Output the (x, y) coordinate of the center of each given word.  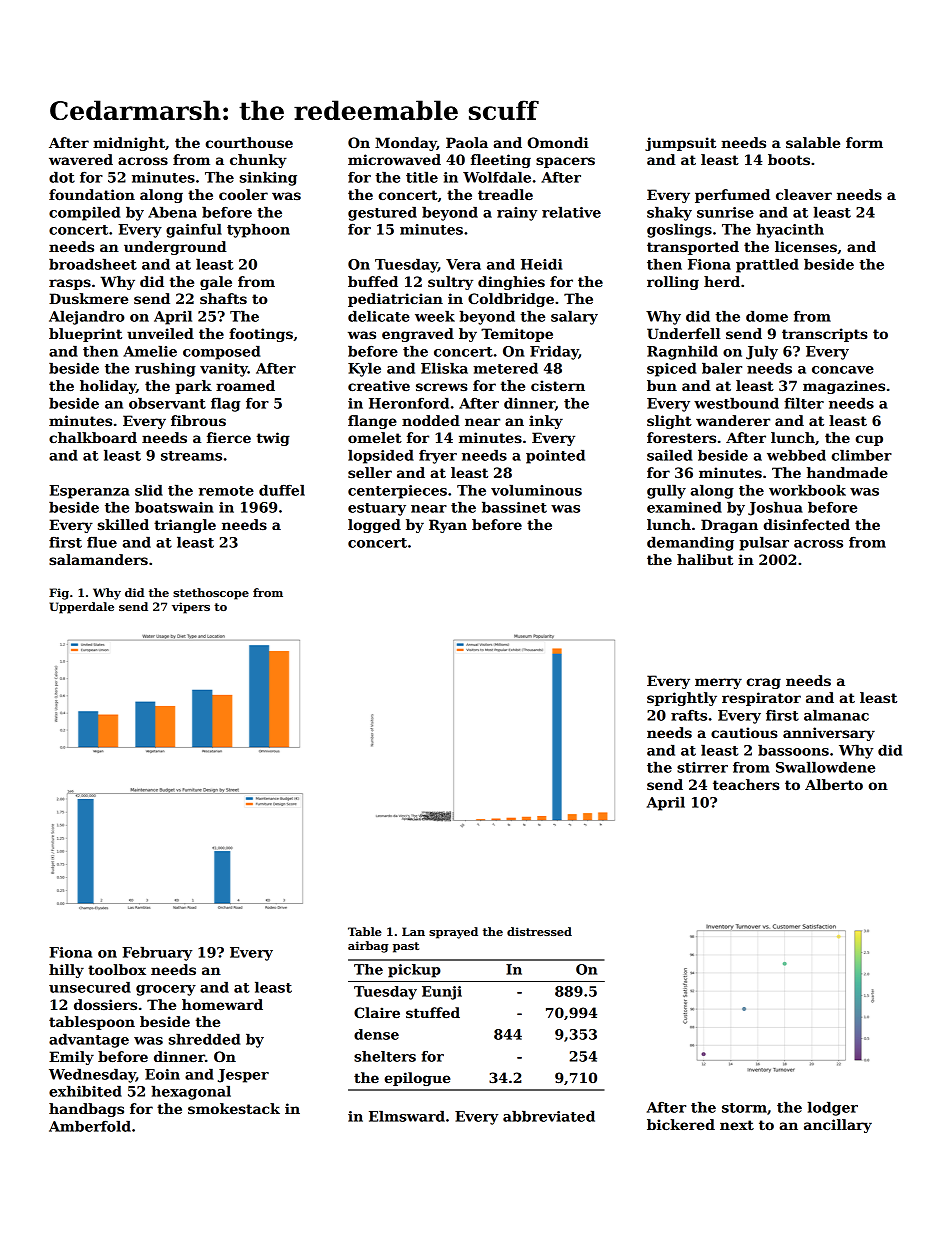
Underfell (684, 333)
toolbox (117, 969)
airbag (368, 947)
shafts (223, 298)
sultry (450, 283)
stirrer (702, 767)
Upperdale (82, 608)
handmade (847, 472)
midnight (129, 144)
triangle (185, 526)
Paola (467, 142)
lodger (833, 1109)
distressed (539, 931)
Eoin (162, 1074)
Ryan (448, 526)
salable (813, 142)
